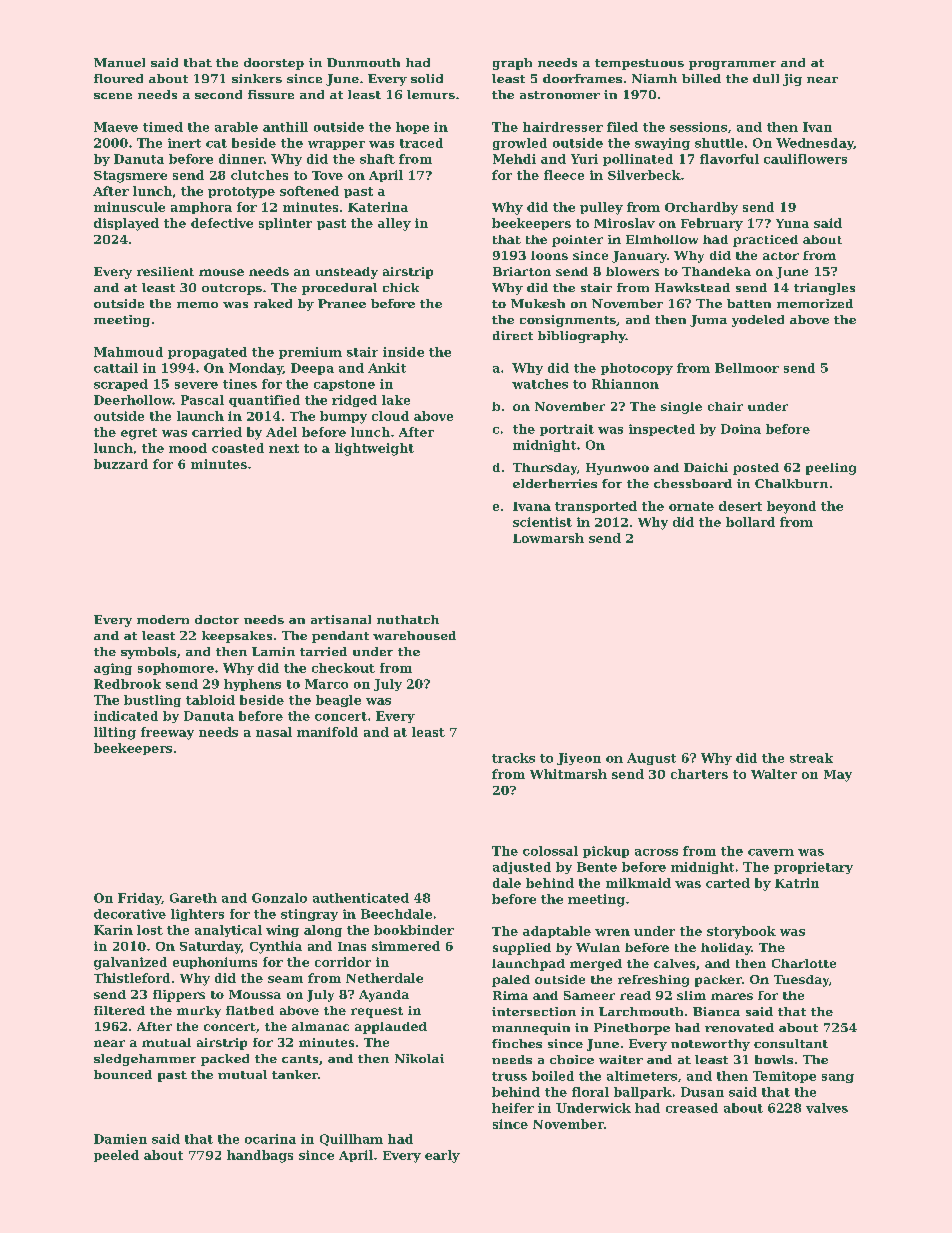 Image resolution: width=952 pixels, height=1233 pixels. What do you see at coordinates (363, 62) in the screenshot?
I see `Dunmouth` at bounding box center [363, 62].
